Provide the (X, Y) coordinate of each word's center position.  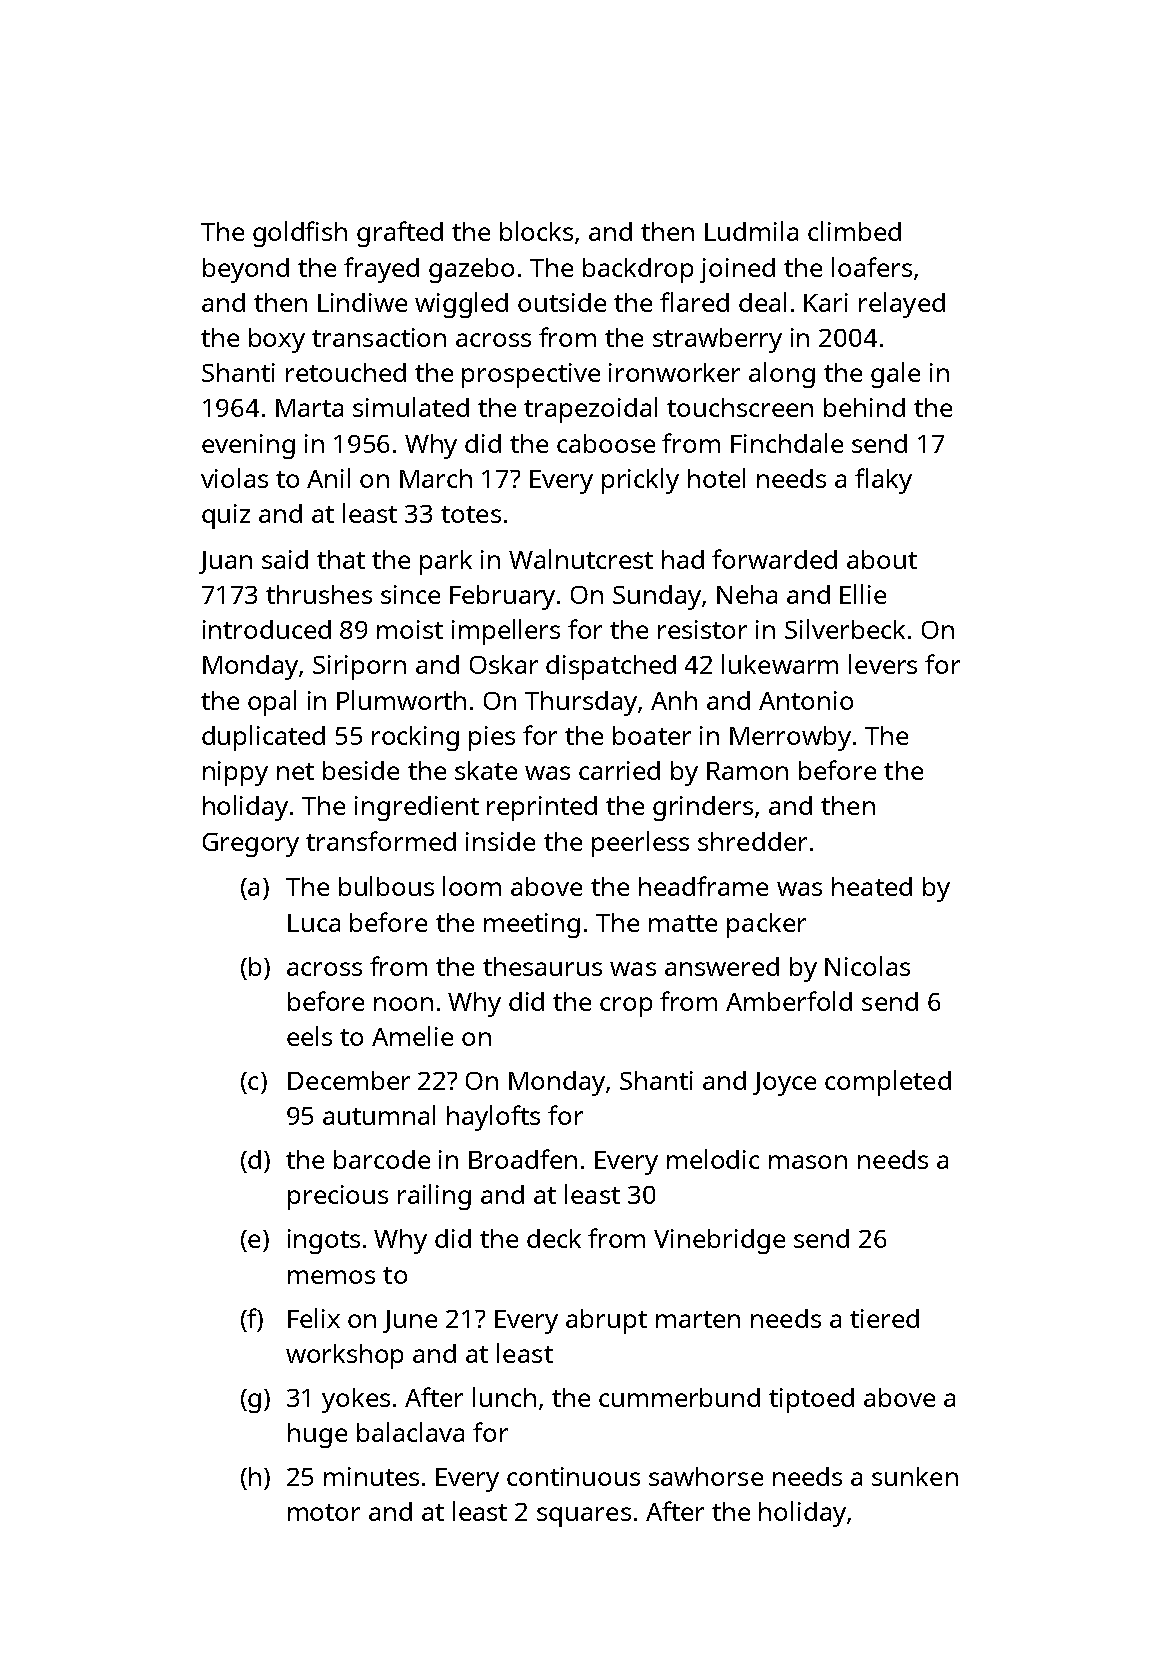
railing (434, 1197)
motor (324, 1512)
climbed (854, 231)
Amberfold (789, 1001)
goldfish (300, 234)
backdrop (638, 270)
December (349, 1080)
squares (584, 1517)
